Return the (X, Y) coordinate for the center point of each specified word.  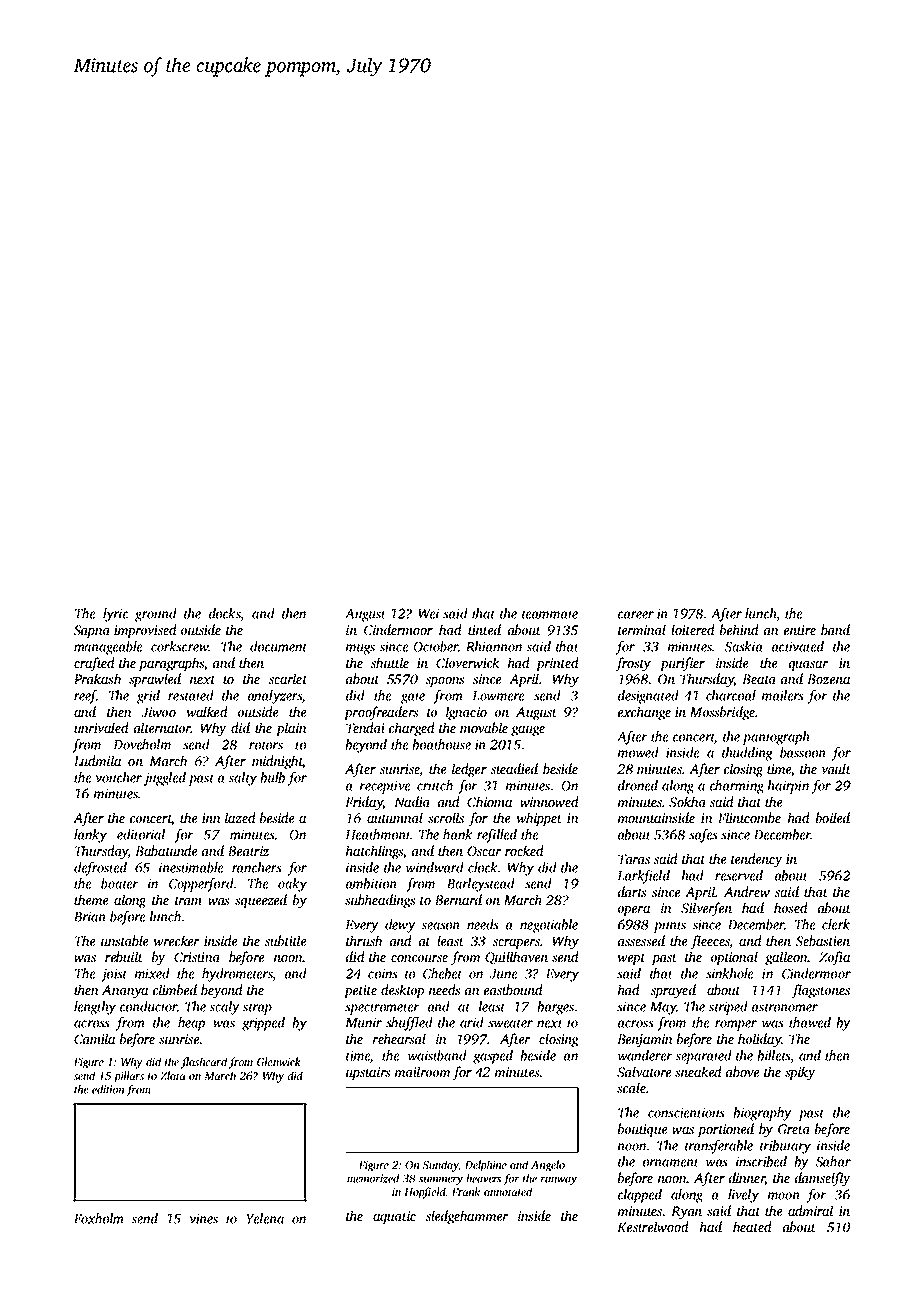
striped (728, 1008)
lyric (115, 615)
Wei (428, 613)
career (636, 615)
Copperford (201, 885)
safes (703, 836)
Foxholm (99, 1218)
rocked (524, 850)
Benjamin (645, 1040)
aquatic (394, 1217)
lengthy (95, 1008)
